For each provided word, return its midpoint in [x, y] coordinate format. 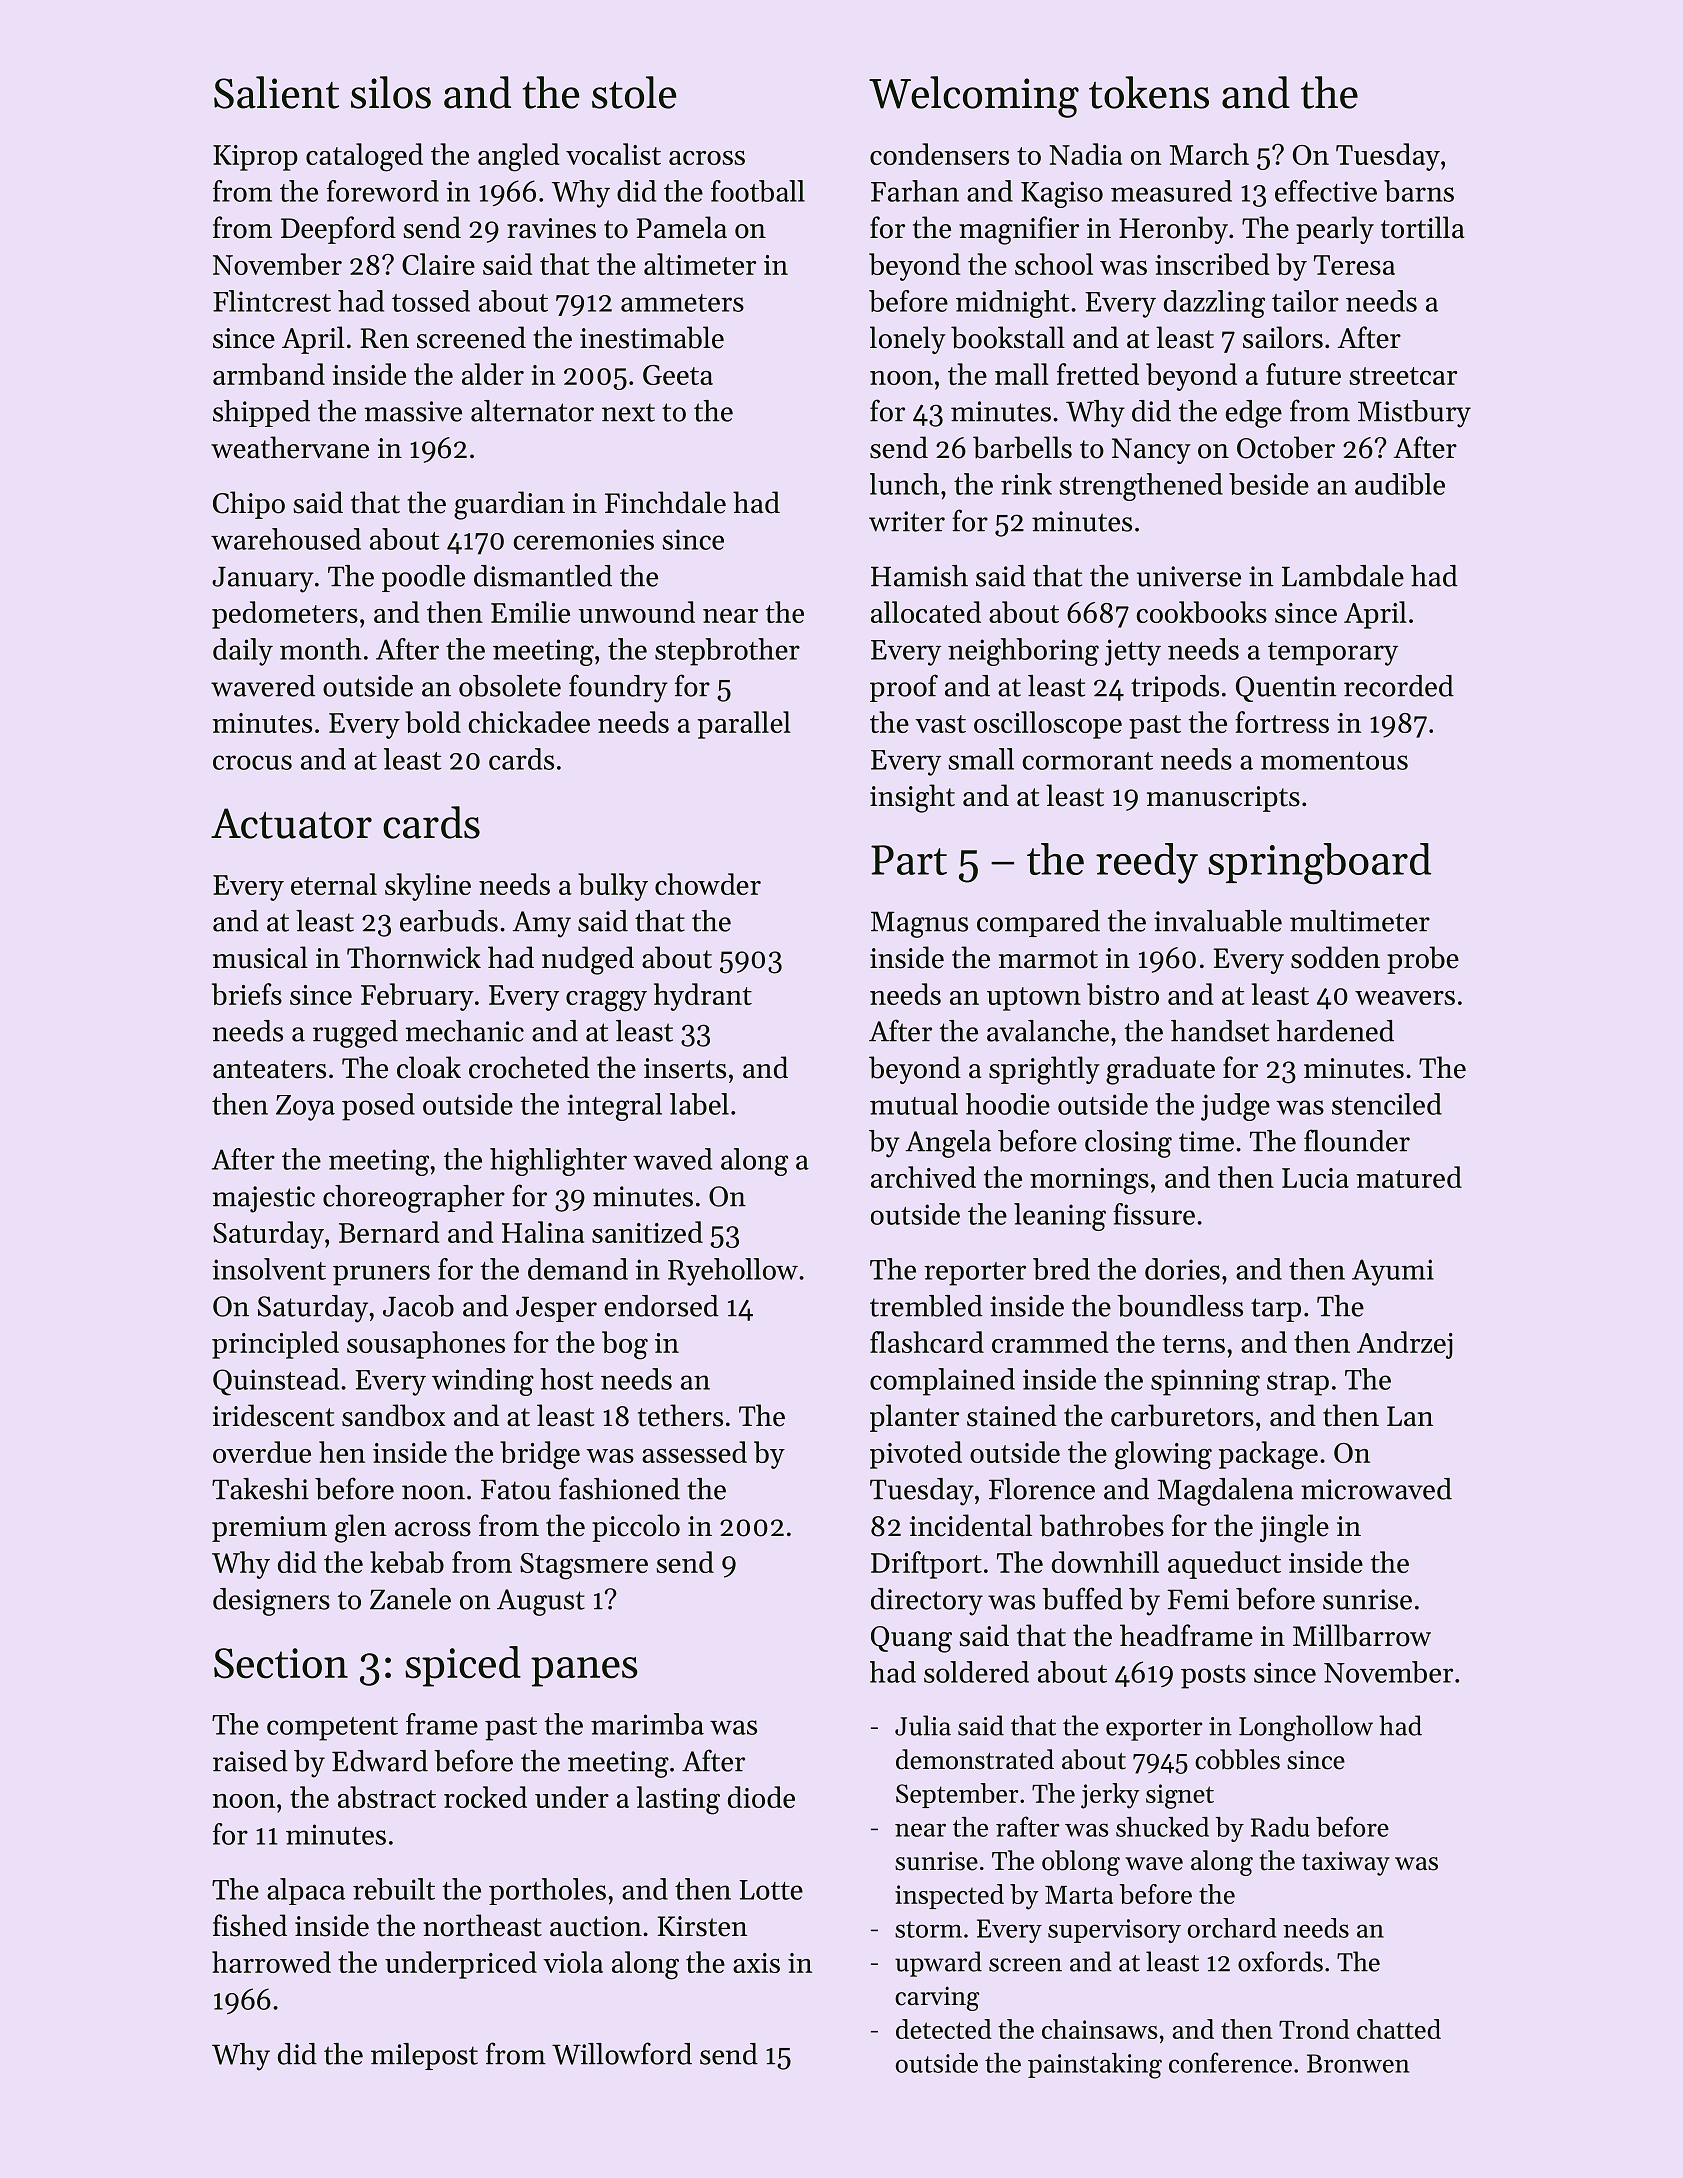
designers [271, 1602]
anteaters [269, 1069]
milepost [424, 2056]
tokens [1149, 92]
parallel [744, 725]
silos [391, 92]
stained [1012, 1415]
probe [1423, 960]
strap [1298, 1384]
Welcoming [974, 97]
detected [944, 2029]
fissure [1154, 1214]
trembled [926, 1306]
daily [243, 652]
